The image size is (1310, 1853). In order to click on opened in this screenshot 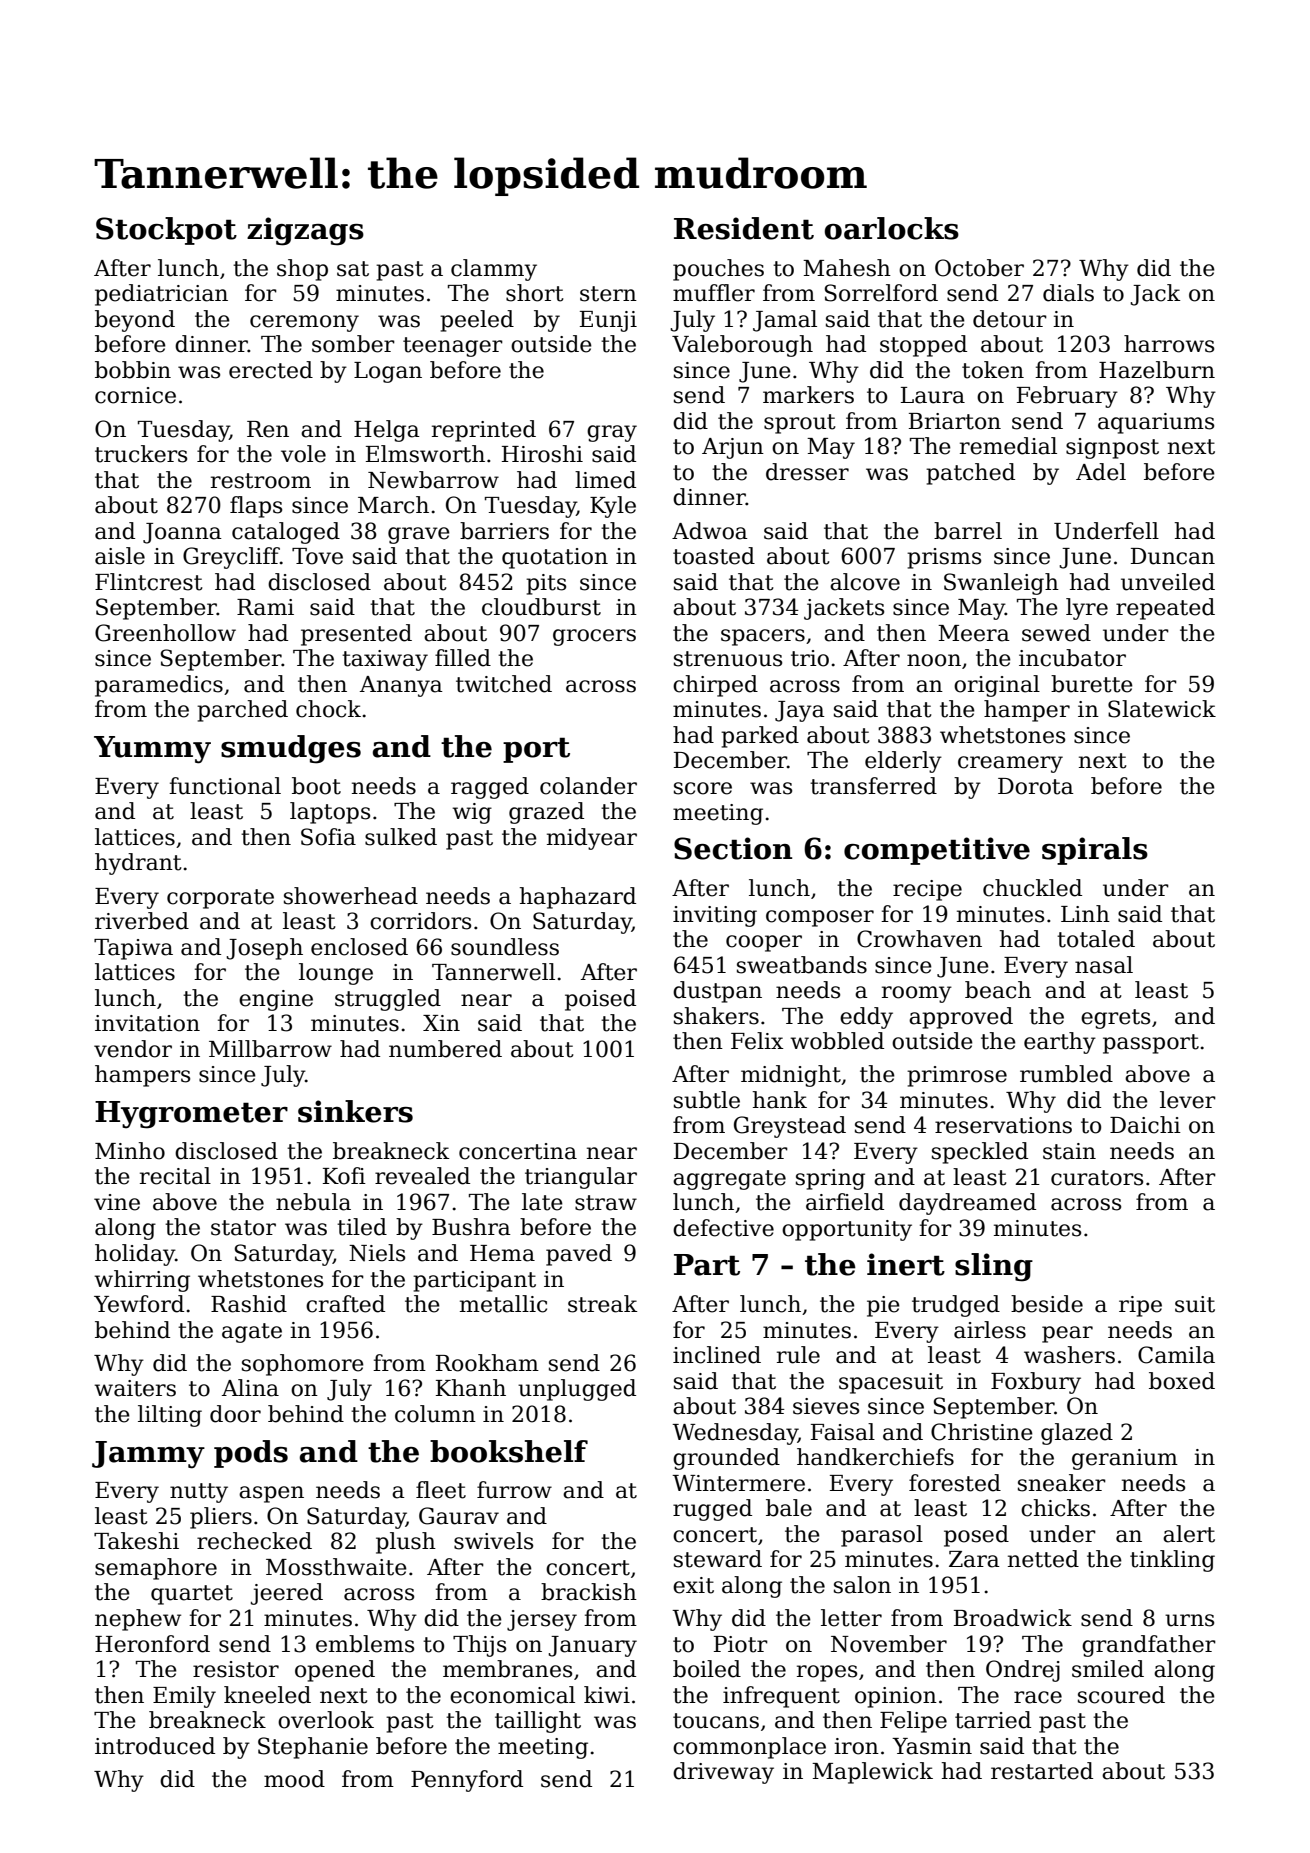, I will do `click(335, 1671)`.
